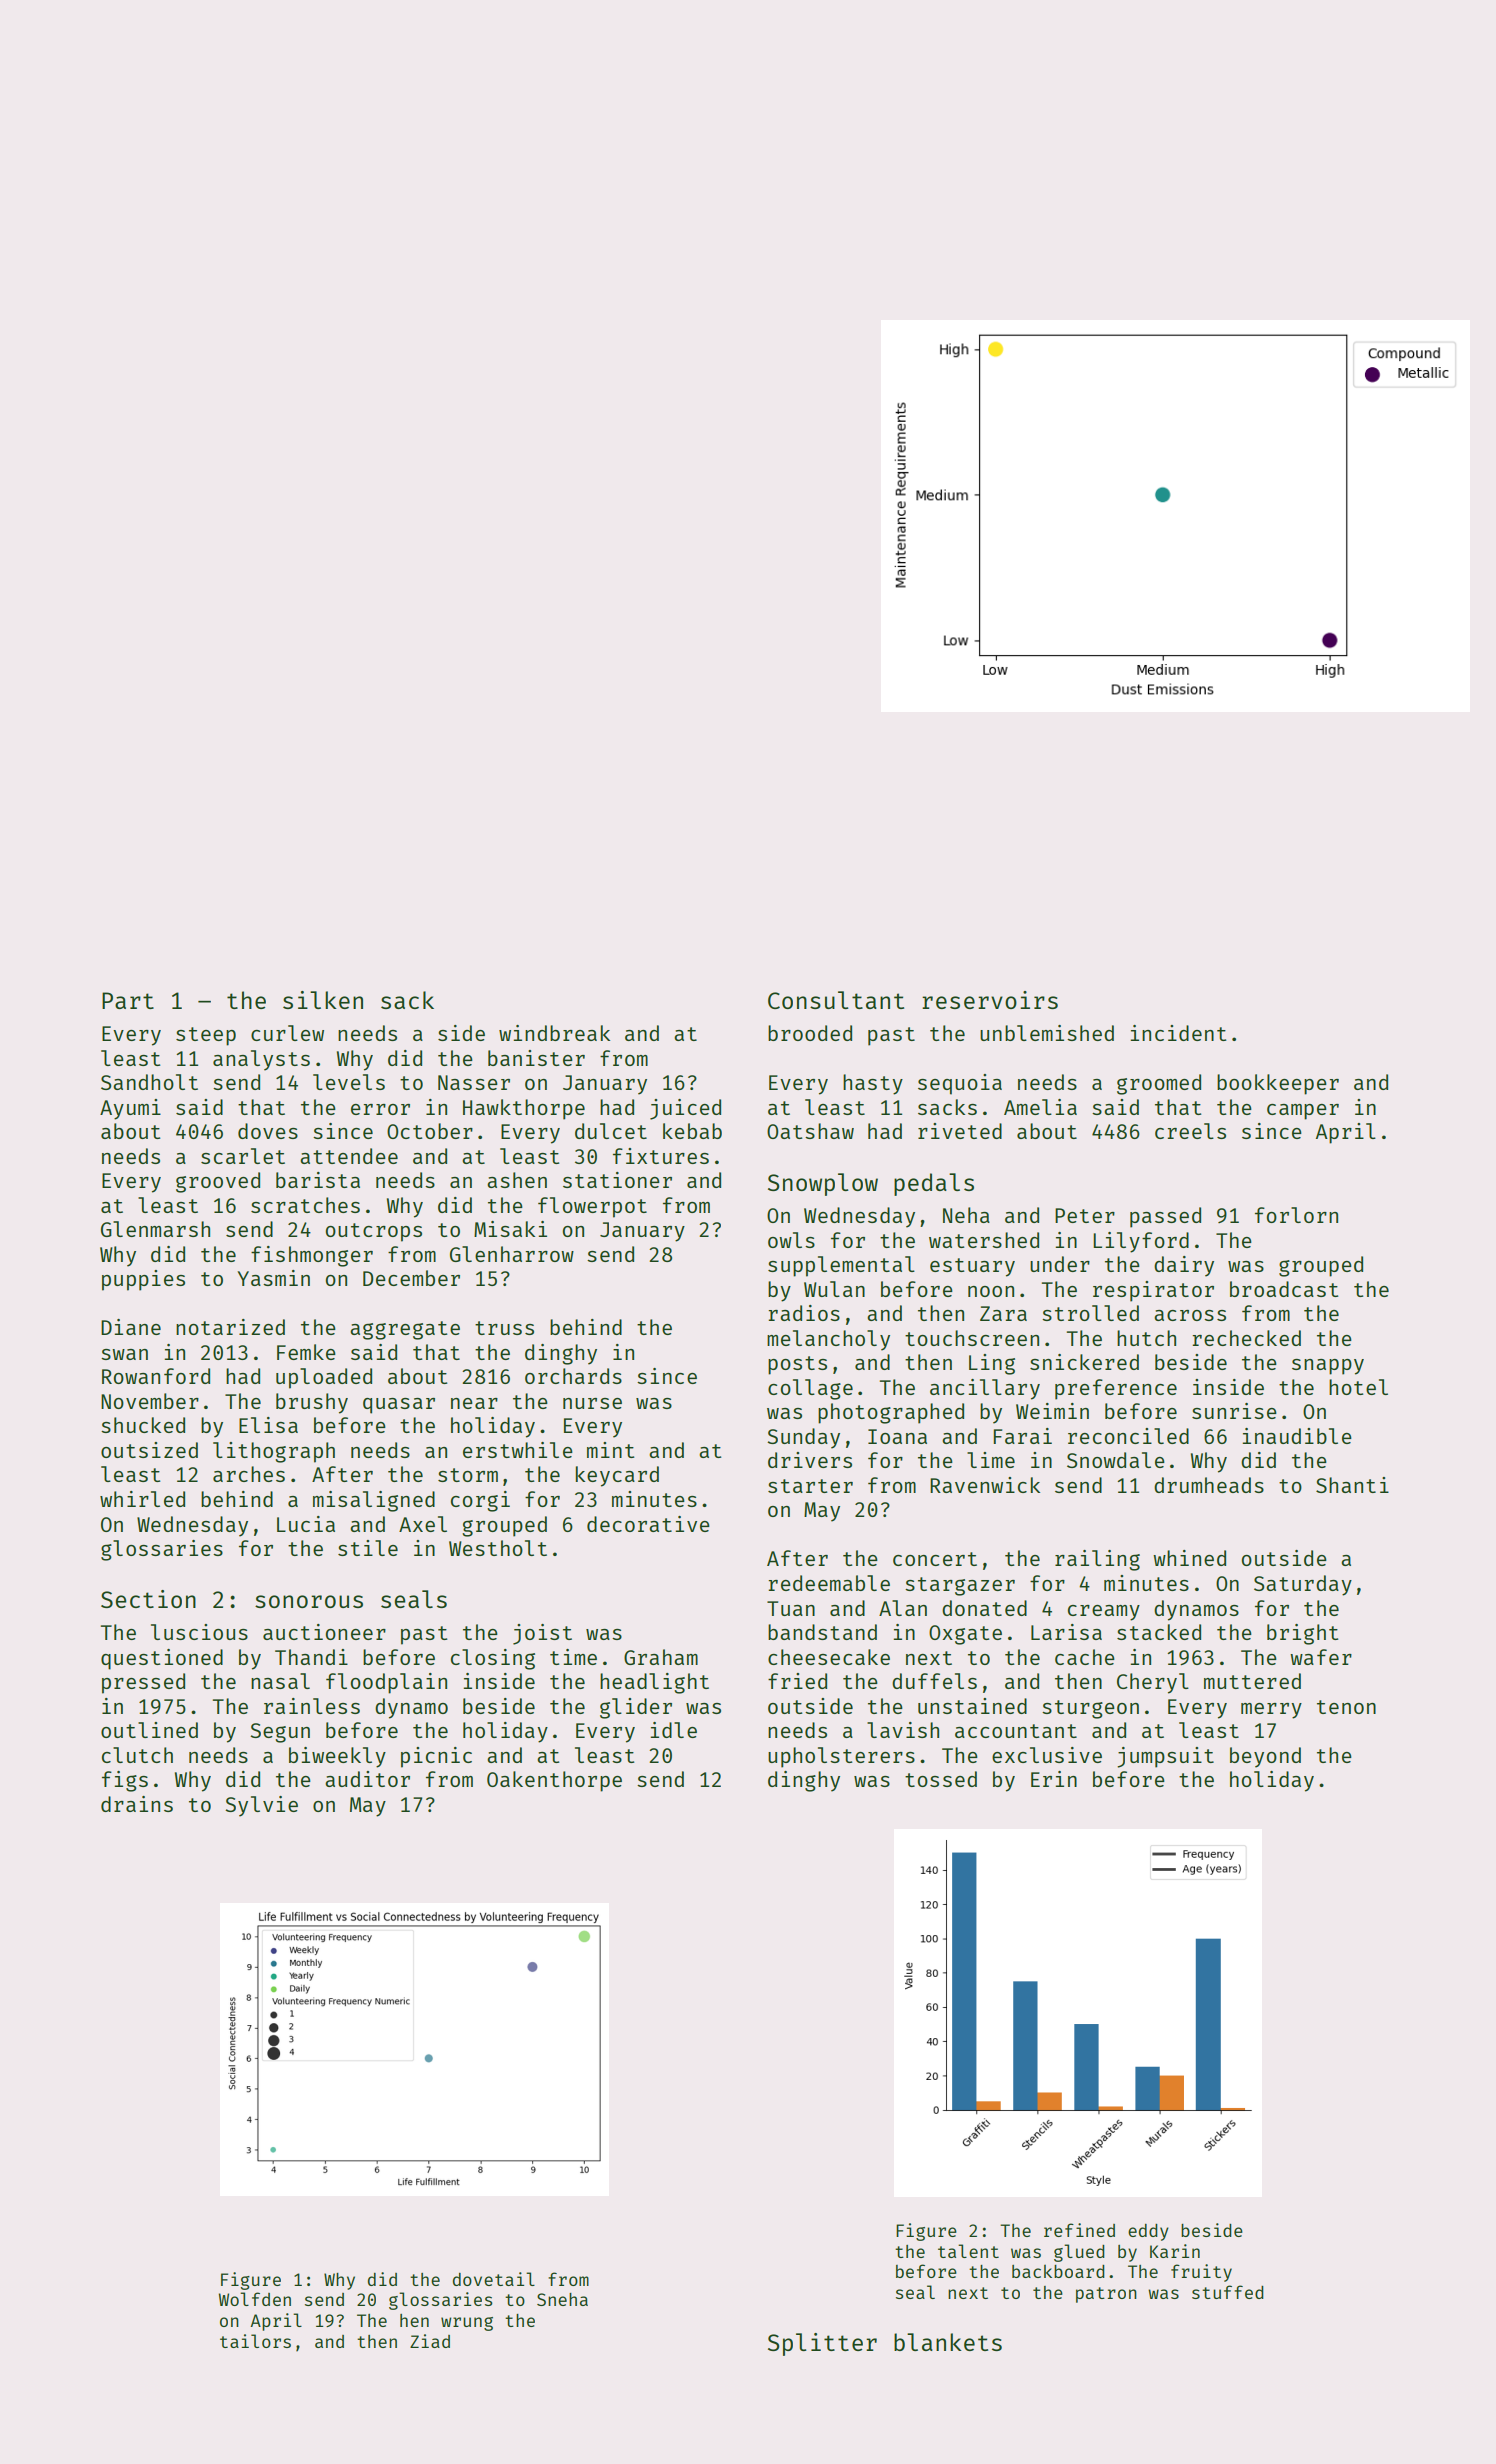 This document has height=2464, width=1496. I want to click on talent, so click(968, 2251).
